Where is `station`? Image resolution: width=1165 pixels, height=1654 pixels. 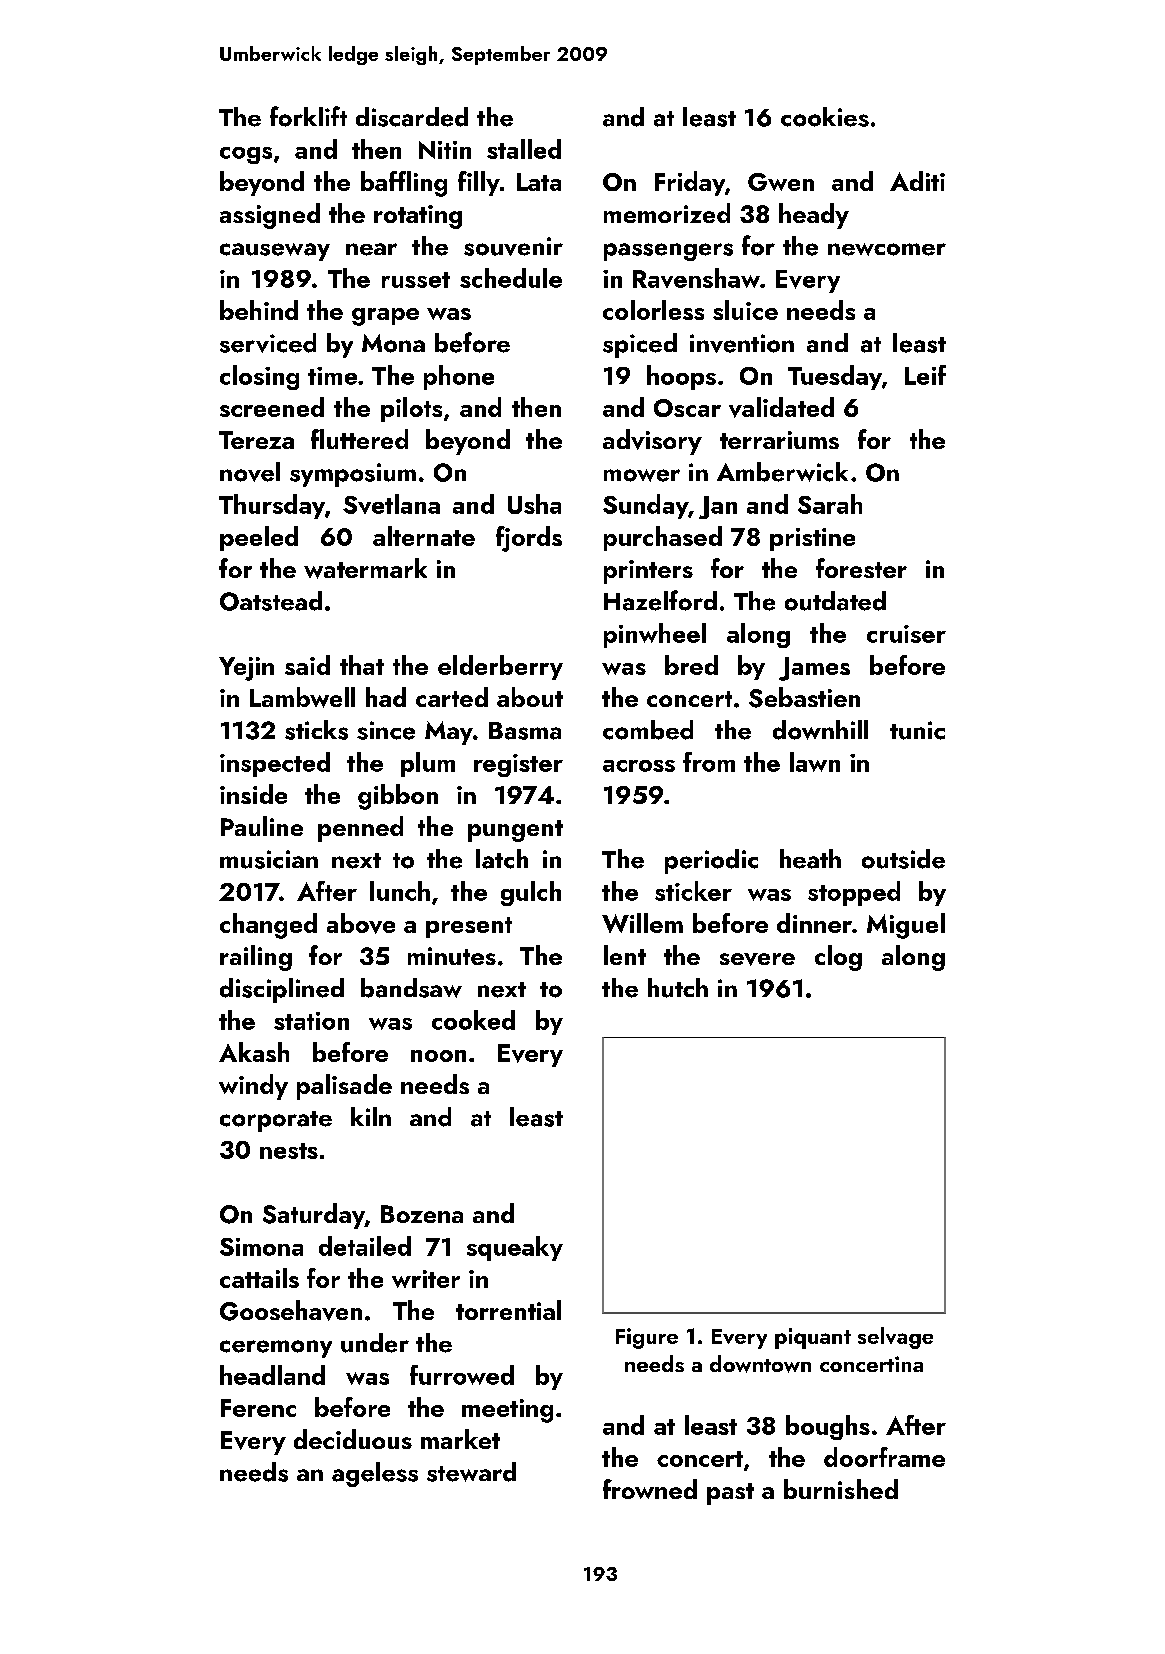
station is located at coordinates (311, 1021).
